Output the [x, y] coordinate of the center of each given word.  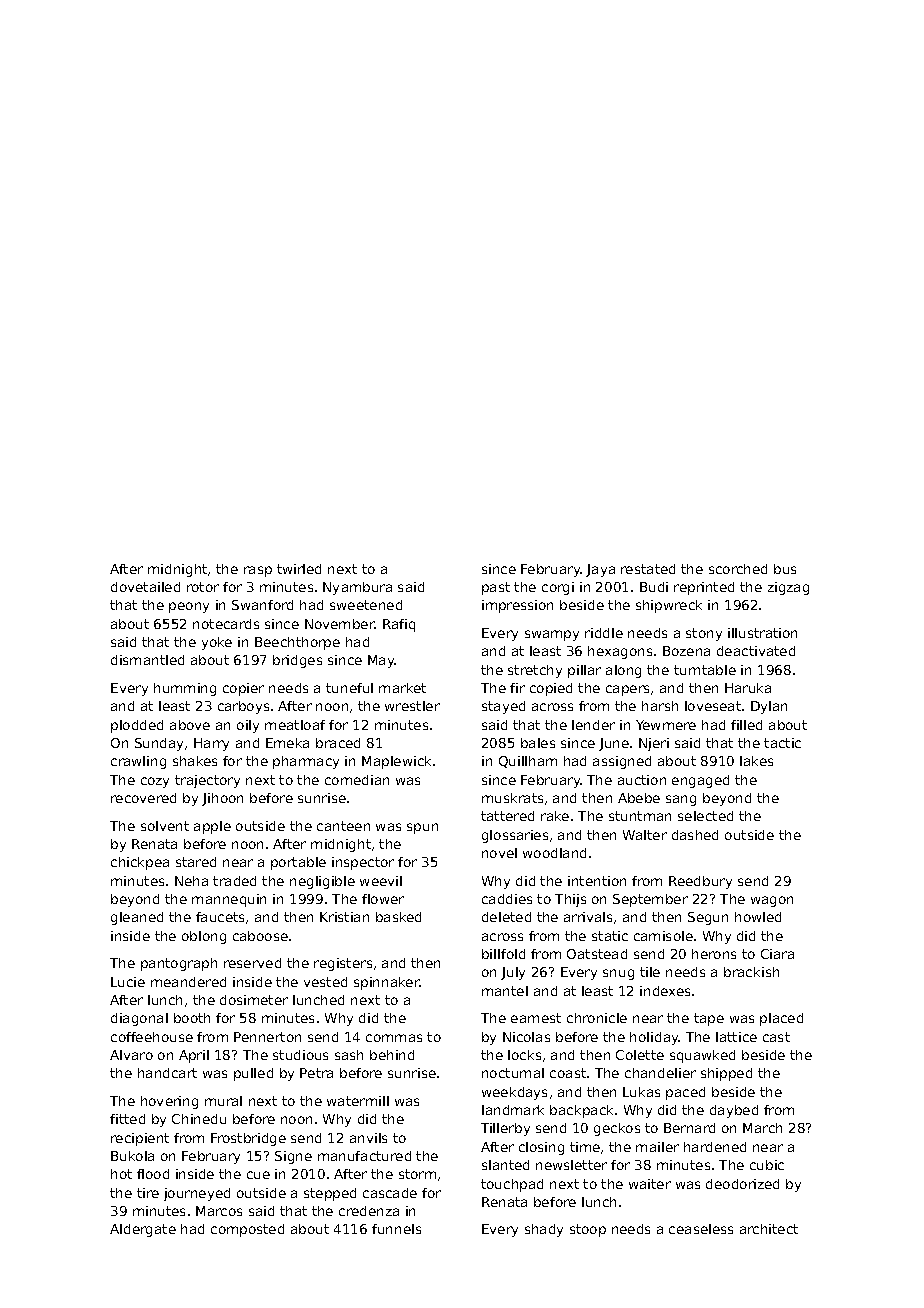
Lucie [128, 982]
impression [517, 606]
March [762, 1128]
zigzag [788, 588]
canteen [343, 826]
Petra [316, 1073]
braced [338, 743]
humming [185, 689]
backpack [581, 1111]
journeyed [197, 1194]
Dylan [769, 707]
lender [593, 725]
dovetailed [145, 587]
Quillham [528, 762]
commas [394, 1038]
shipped [726, 1074]
